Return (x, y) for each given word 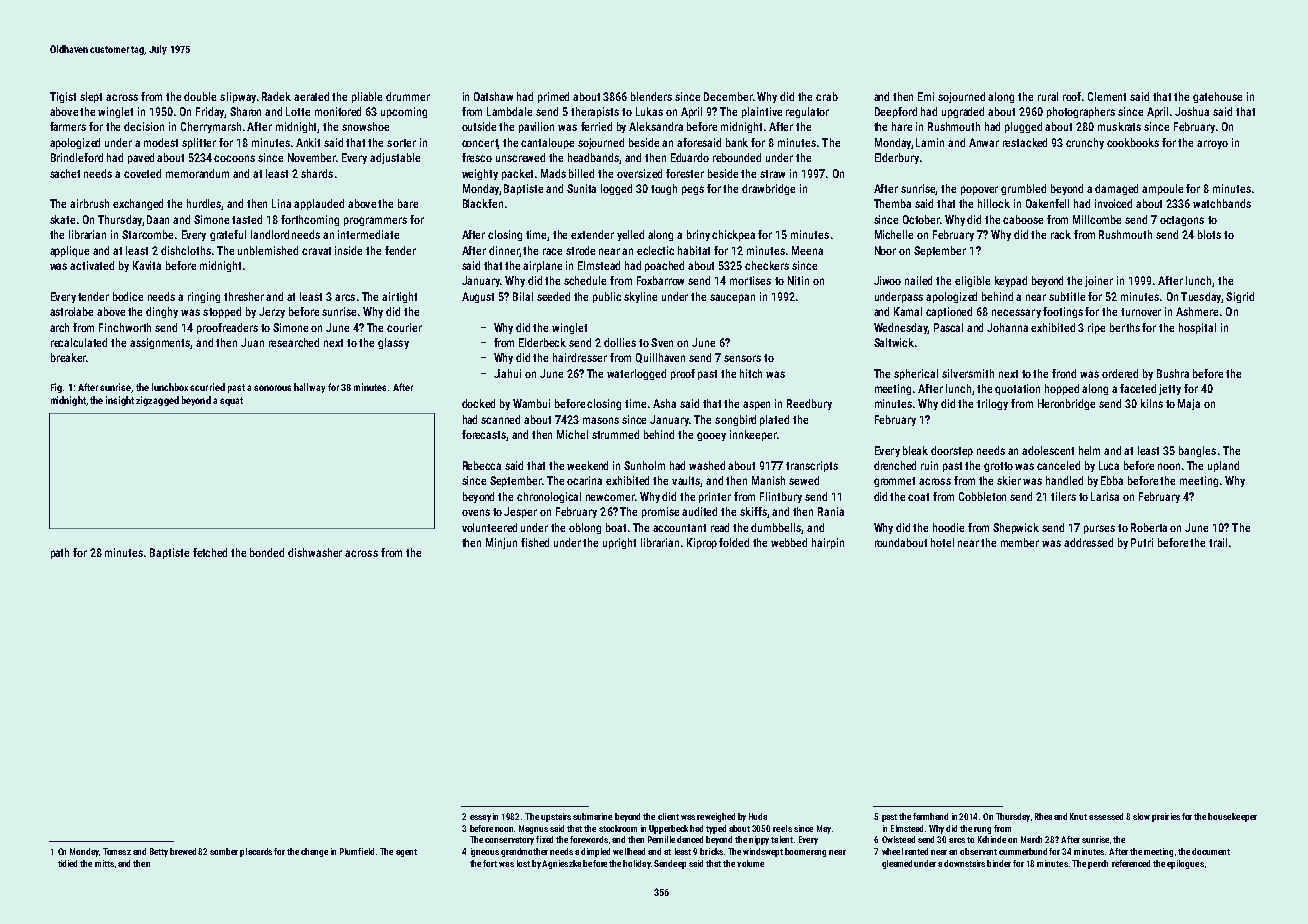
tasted (247, 219)
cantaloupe (547, 143)
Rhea (1043, 816)
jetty (1170, 389)
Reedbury (809, 404)
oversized (639, 173)
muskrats (1119, 126)
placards (256, 852)
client (668, 816)
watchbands (1222, 203)
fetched (210, 552)
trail (1218, 542)
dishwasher (315, 552)
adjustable (395, 158)
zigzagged (157, 401)
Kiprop (702, 543)
